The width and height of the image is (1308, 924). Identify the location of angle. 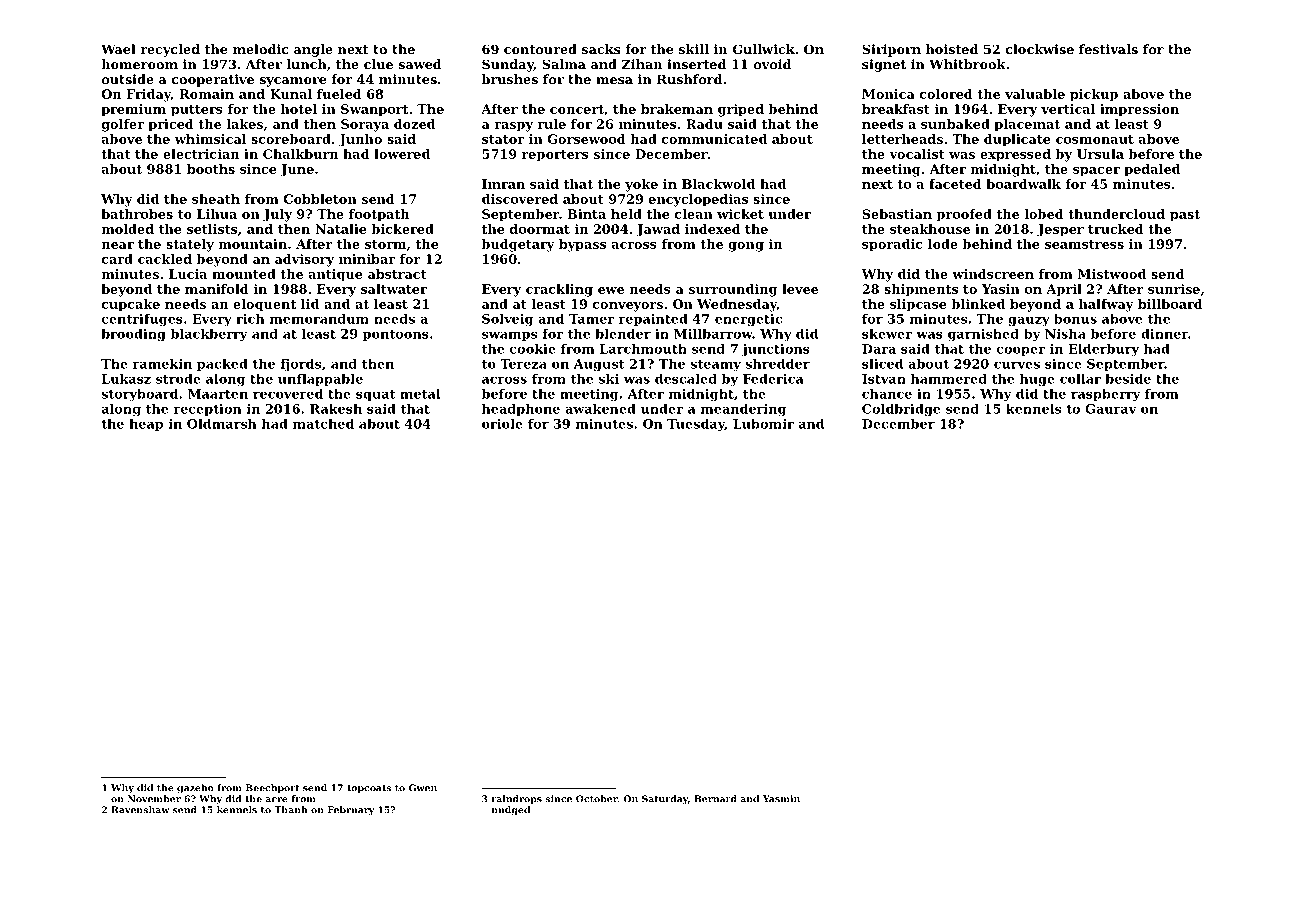
(313, 50).
